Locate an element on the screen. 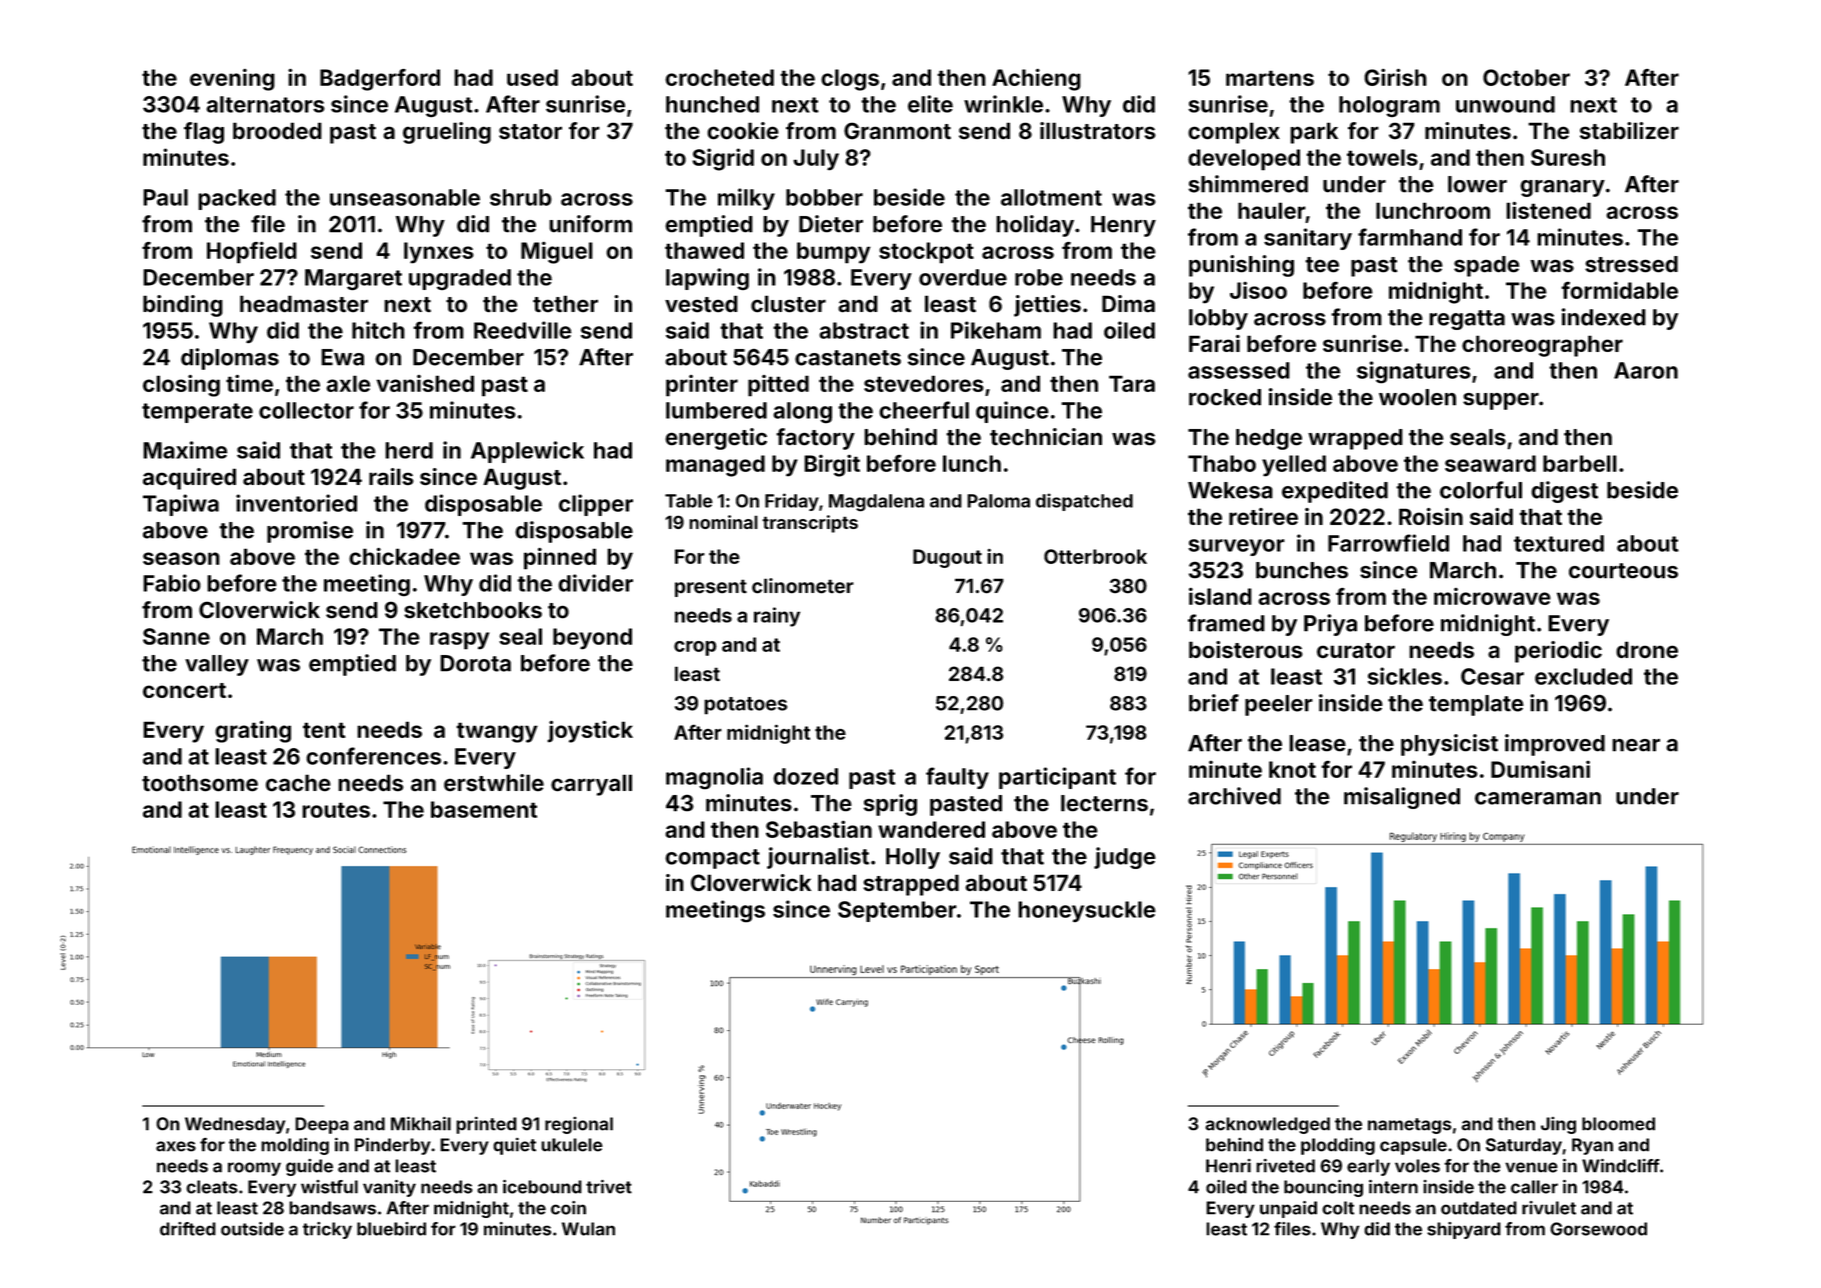 Image resolution: width=1821 pixels, height=1288 pixels. used is located at coordinates (532, 77).
